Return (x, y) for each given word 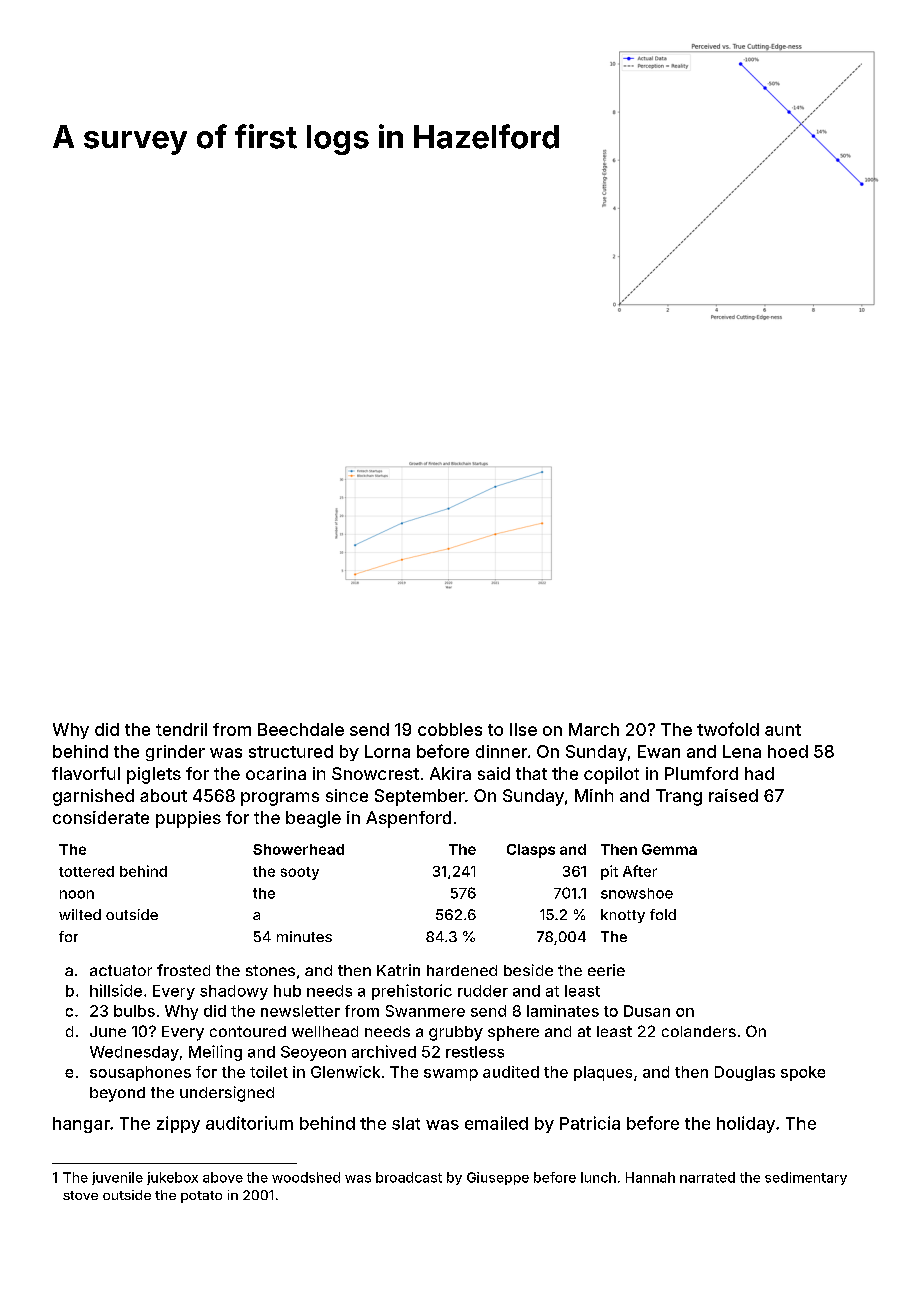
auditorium (249, 1123)
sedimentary (806, 1178)
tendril (181, 729)
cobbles (450, 729)
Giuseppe (498, 1178)
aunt (783, 730)
